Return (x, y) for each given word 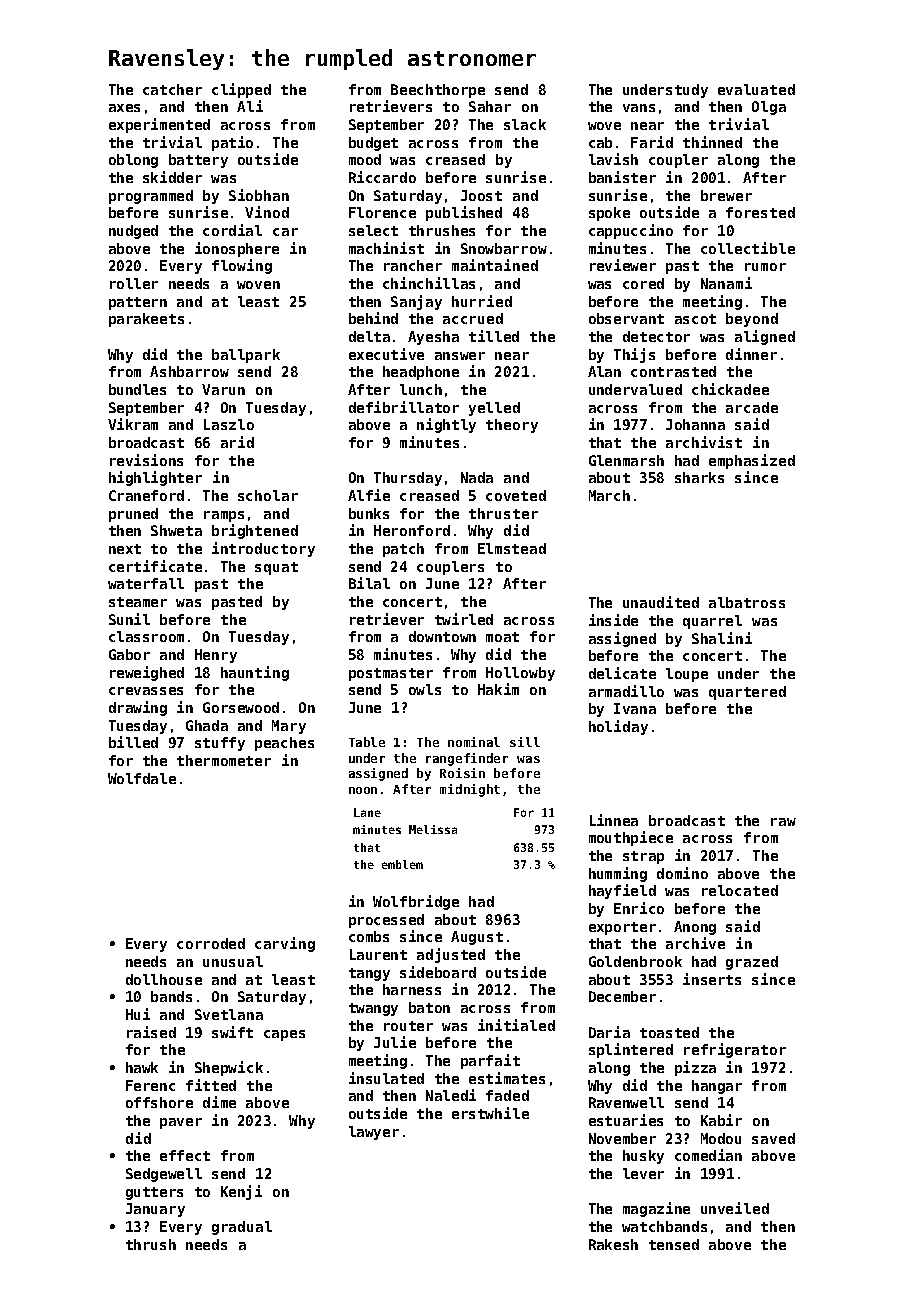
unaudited (661, 602)
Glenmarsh (626, 460)
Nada (477, 477)
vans (639, 108)
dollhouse (164, 979)
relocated (740, 890)
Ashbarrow (189, 371)
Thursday (408, 479)
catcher (172, 89)
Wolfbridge (416, 902)
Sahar (490, 106)
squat (276, 568)
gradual (242, 1228)
